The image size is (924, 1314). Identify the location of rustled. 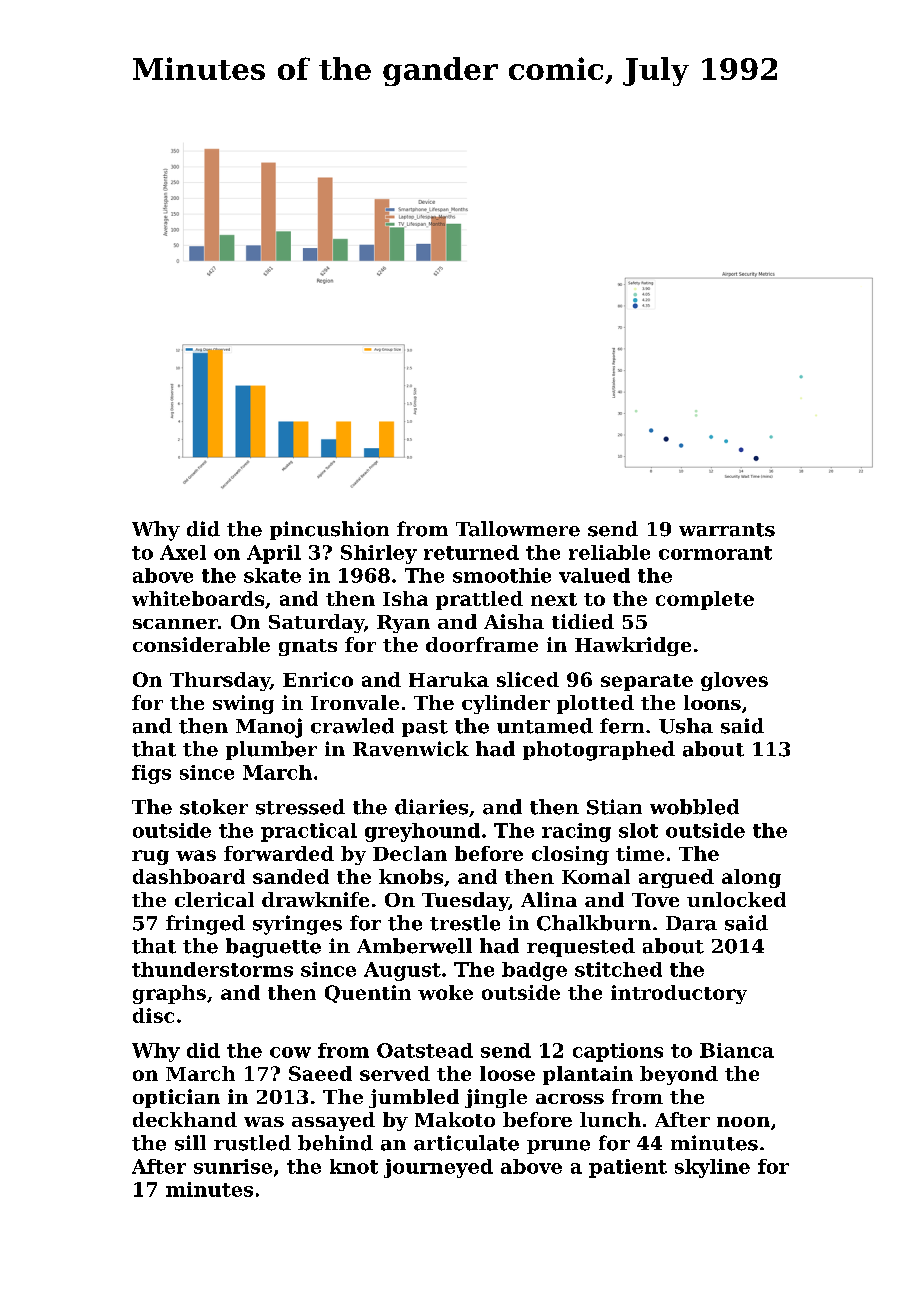
(252, 1143).
